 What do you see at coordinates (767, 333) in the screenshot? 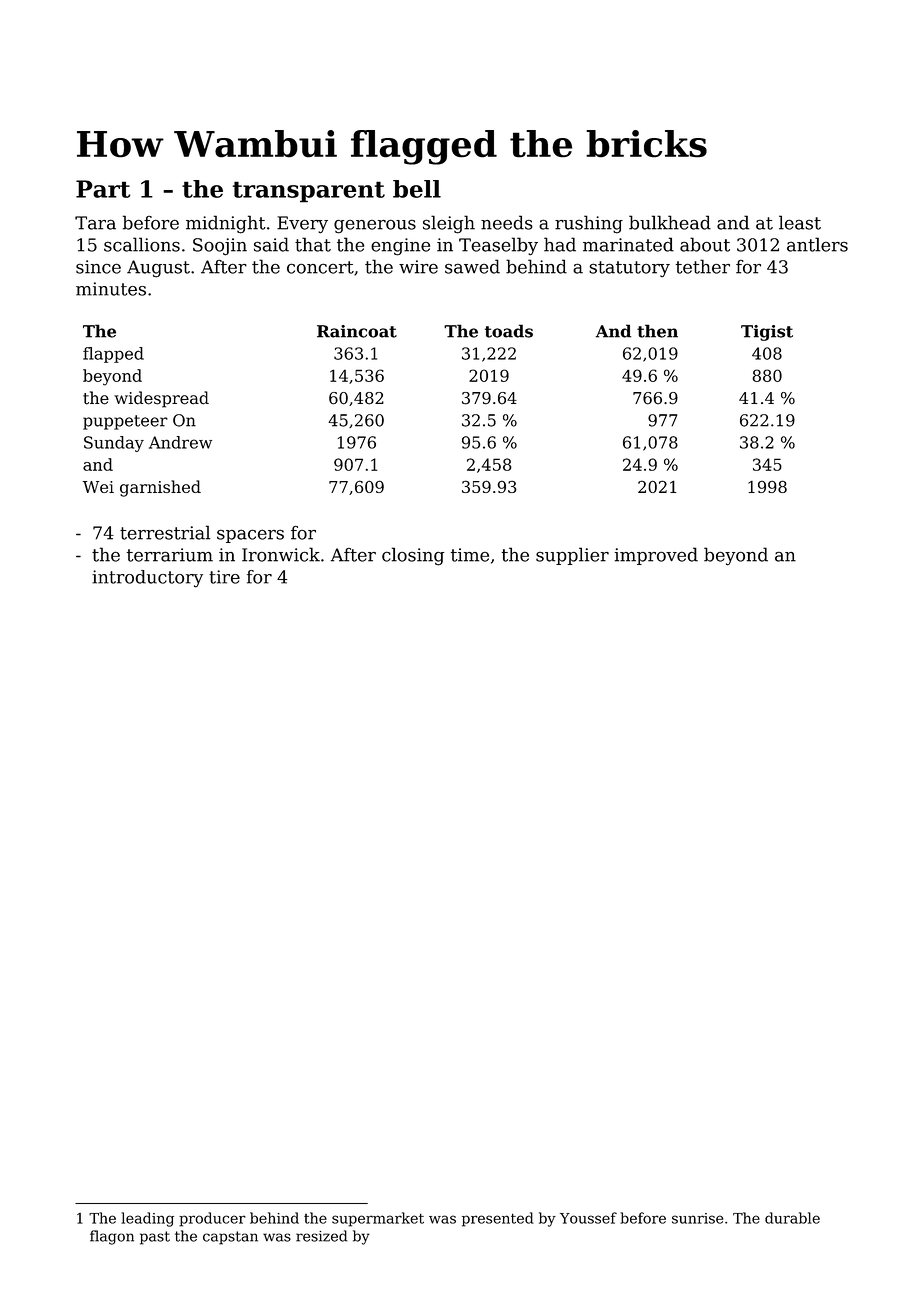
I see `Tigist` at bounding box center [767, 333].
